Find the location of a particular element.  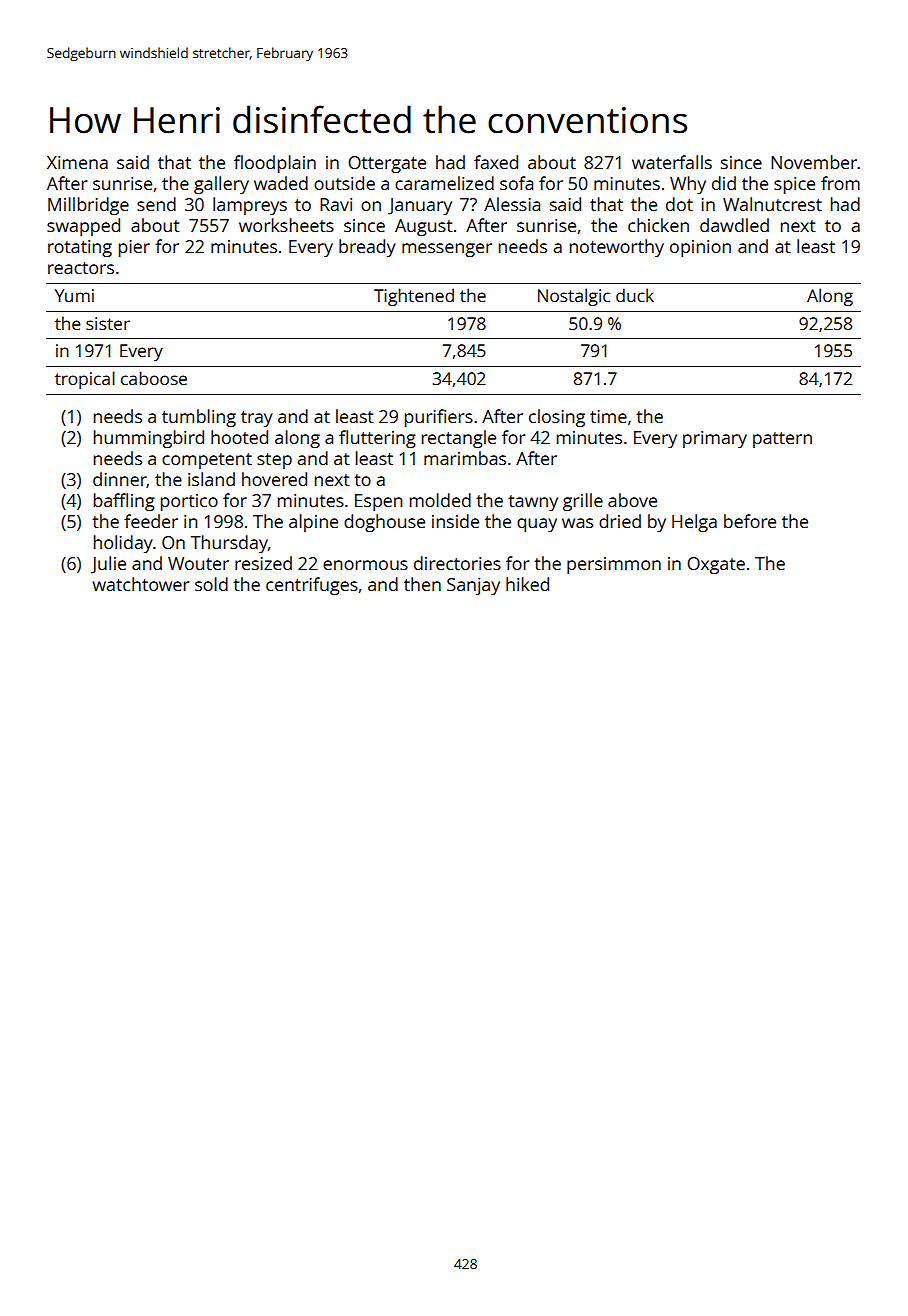

Alessia is located at coordinates (512, 204).
